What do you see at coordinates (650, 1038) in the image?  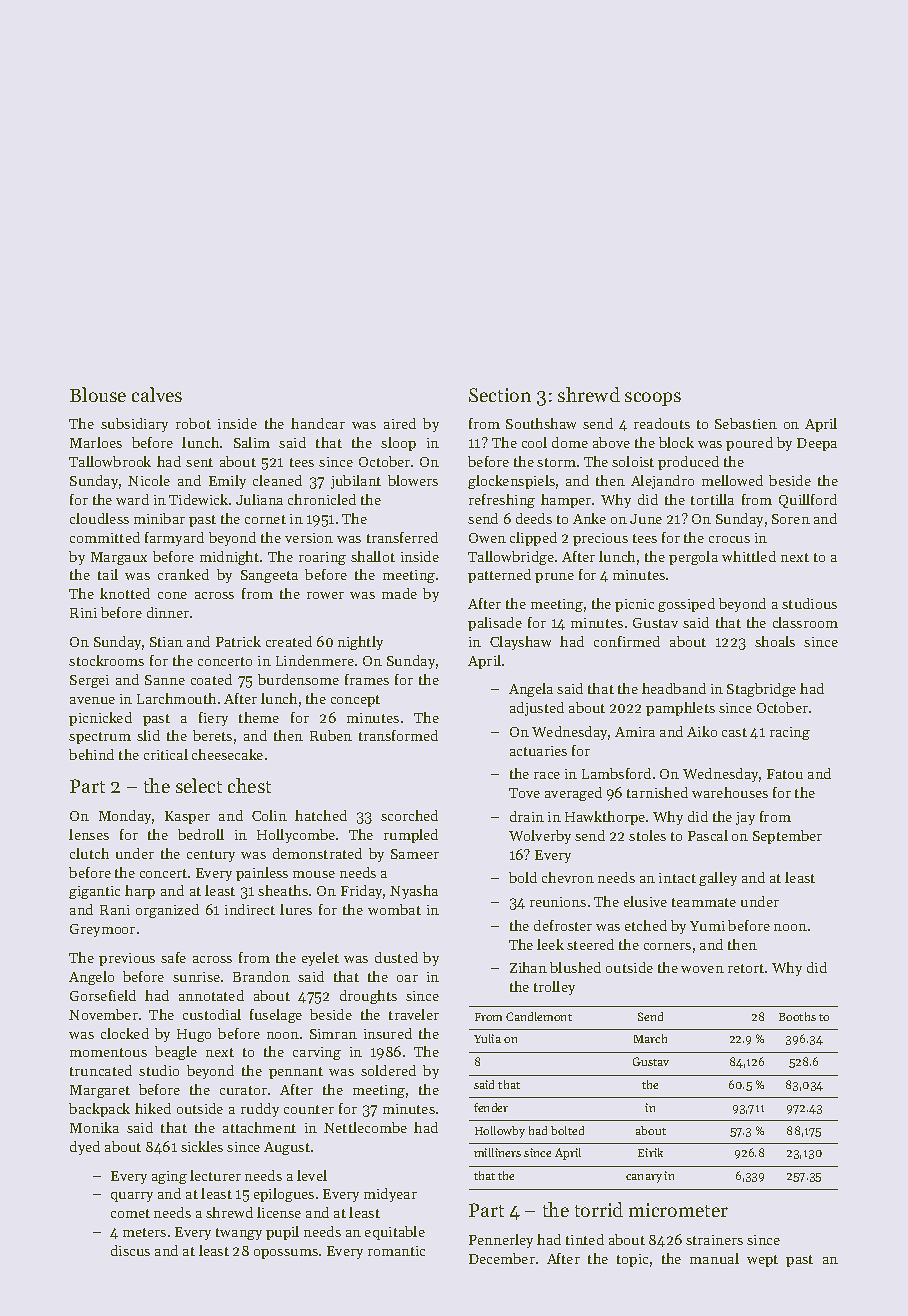 I see `March` at bounding box center [650, 1038].
